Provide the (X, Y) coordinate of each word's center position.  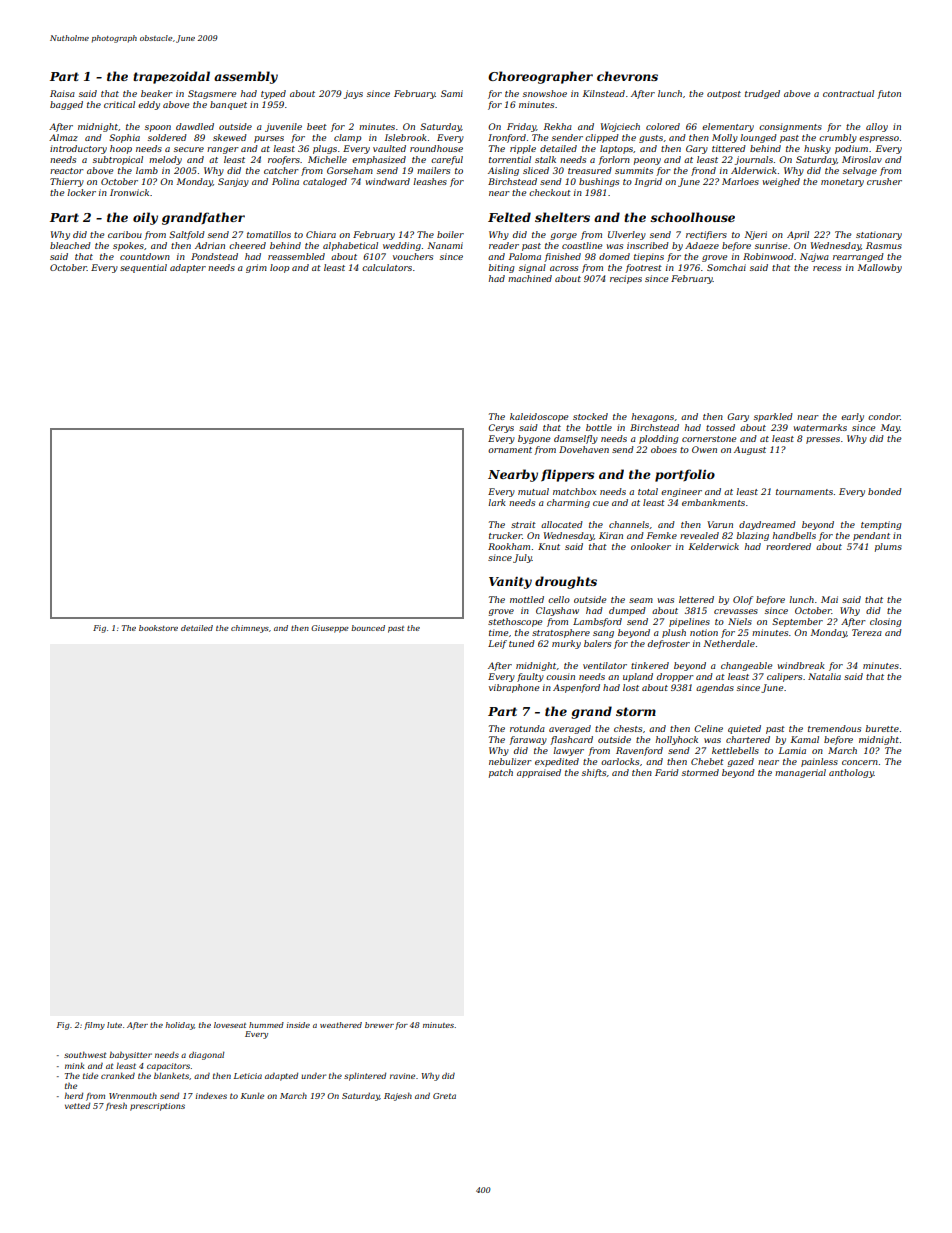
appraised (539, 773)
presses (823, 440)
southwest (85, 1054)
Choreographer (540, 77)
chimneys (250, 629)
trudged (762, 94)
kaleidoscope (539, 417)
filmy (94, 1026)
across (564, 268)
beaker (157, 93)
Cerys (501, 428)
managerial (800, 773)
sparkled (773, 417)
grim (256, 268)
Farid (667, 772)
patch (501, 773)
